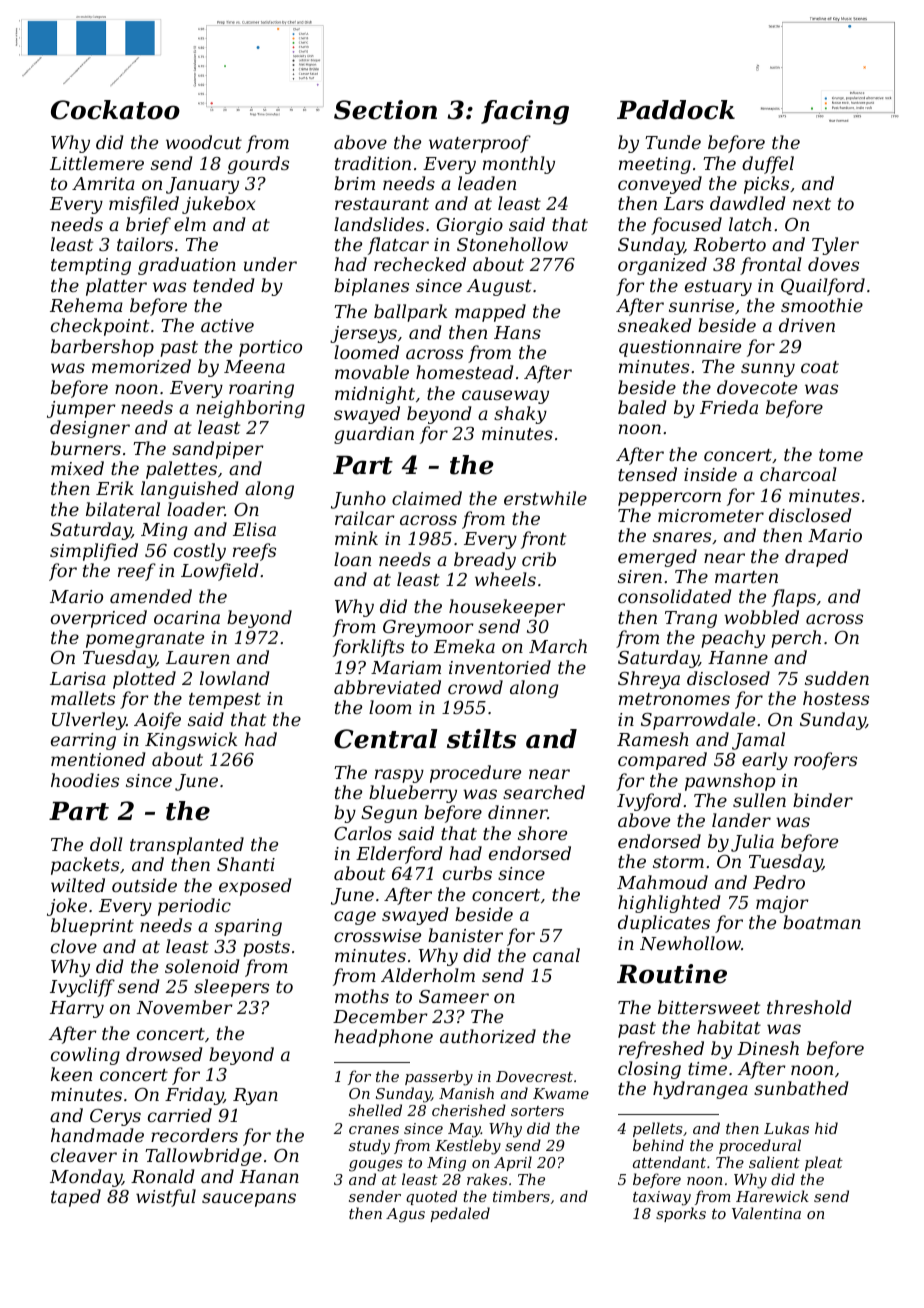  I want to click on Agus, so click(405, 1215).
